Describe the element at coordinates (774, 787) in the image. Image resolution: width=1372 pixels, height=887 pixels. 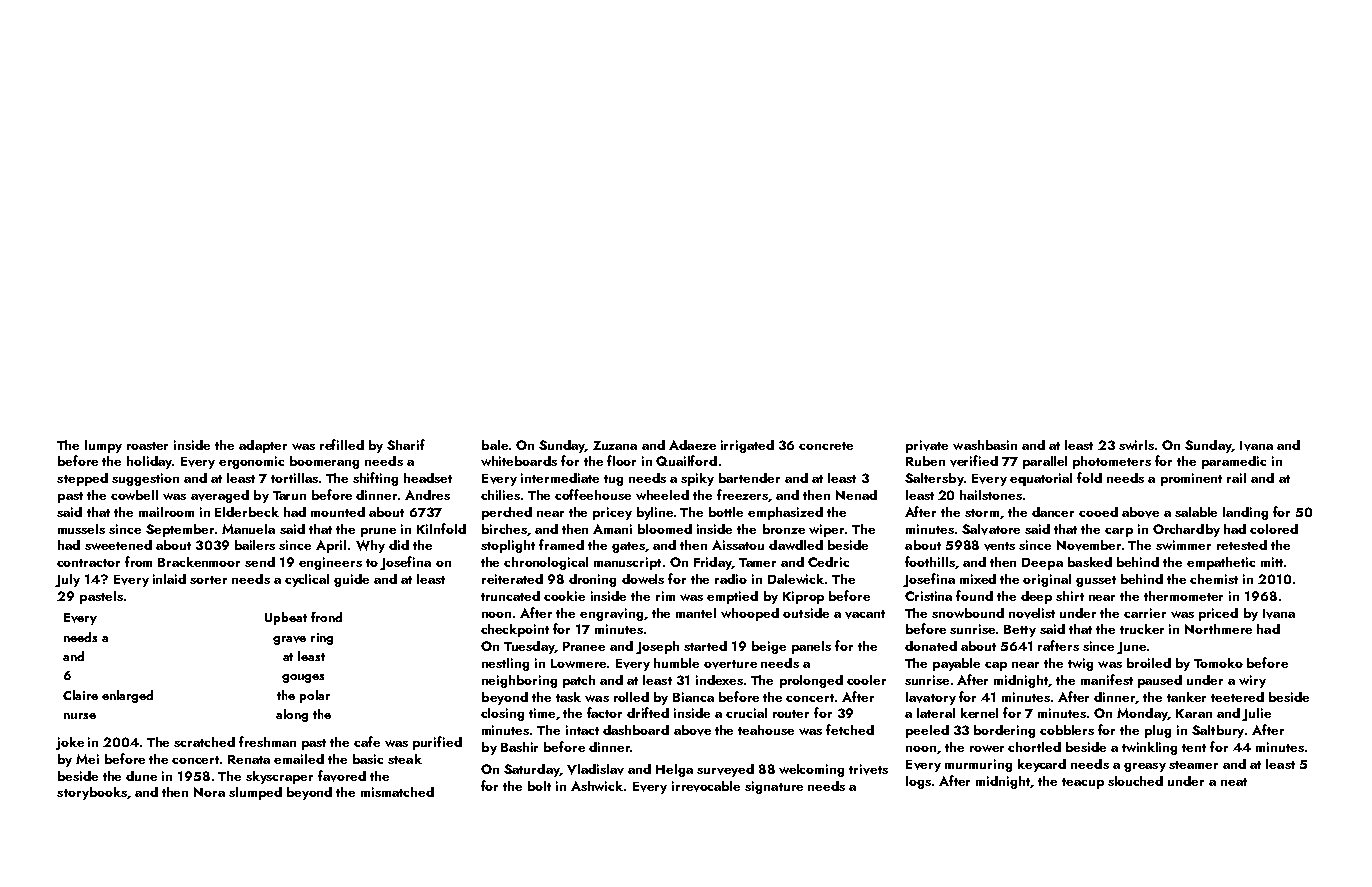
I see `signature` at that location.
